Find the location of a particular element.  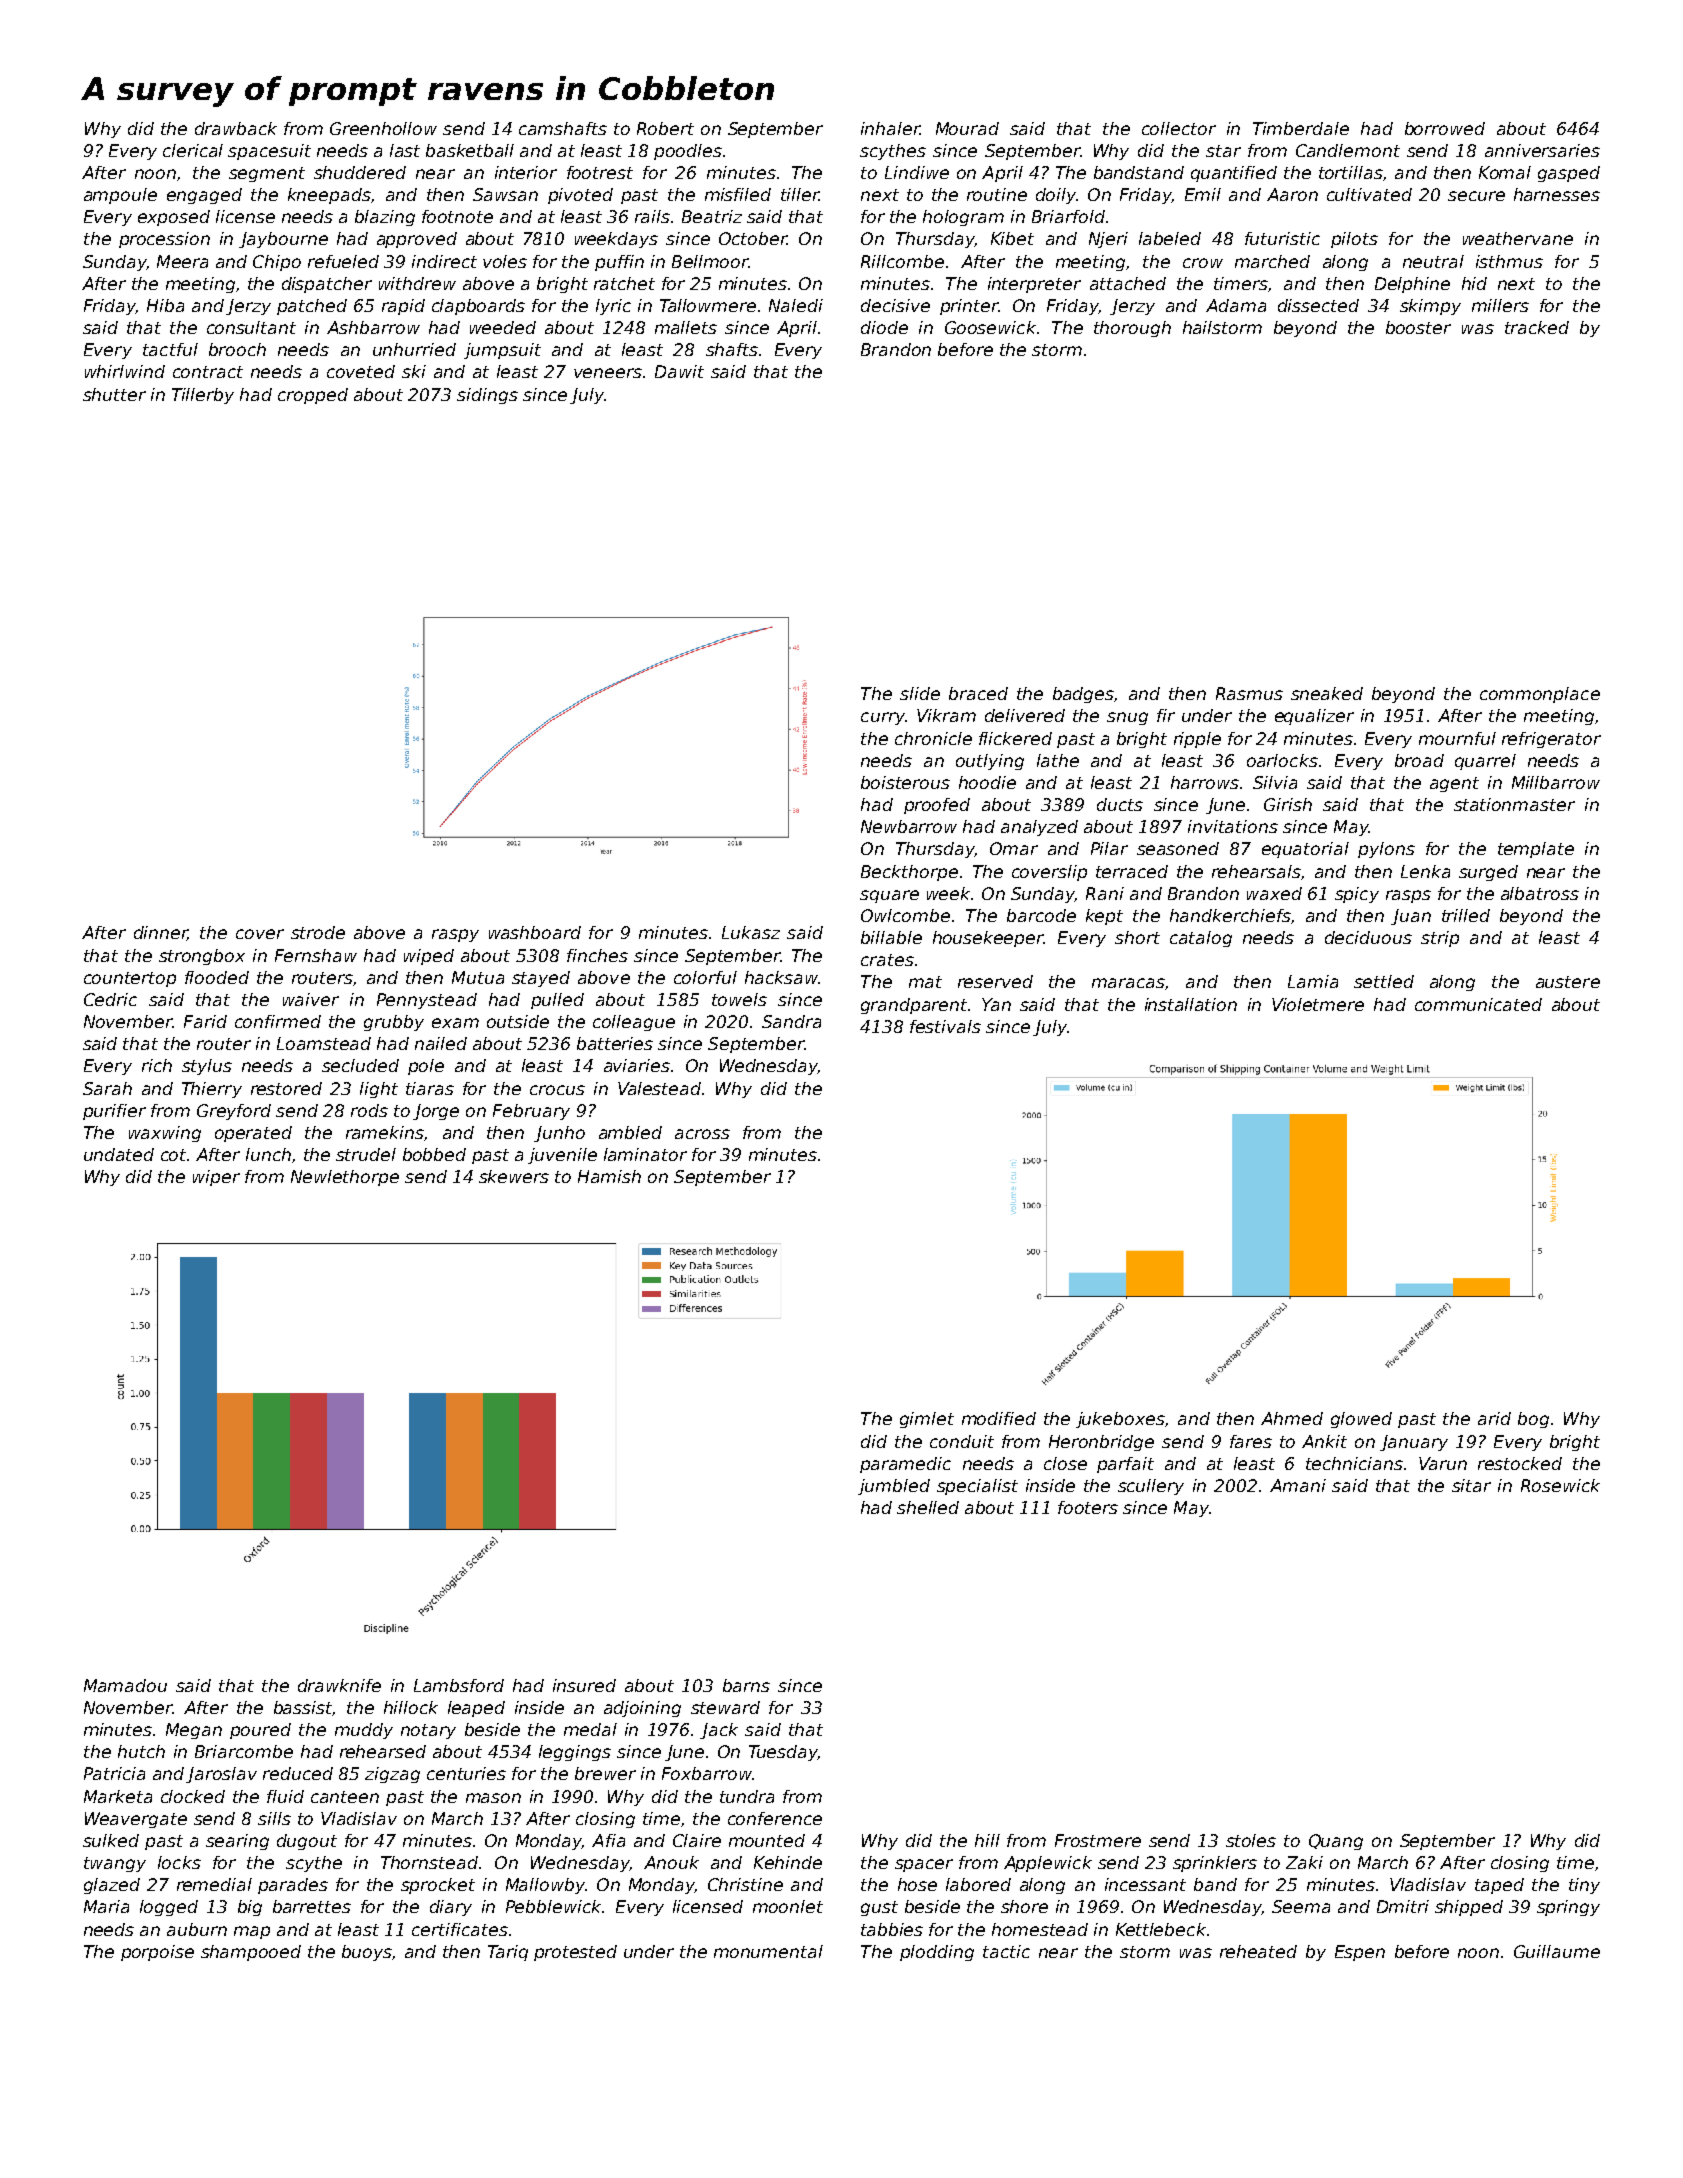

Robert is located at coordinates (665, 128).
